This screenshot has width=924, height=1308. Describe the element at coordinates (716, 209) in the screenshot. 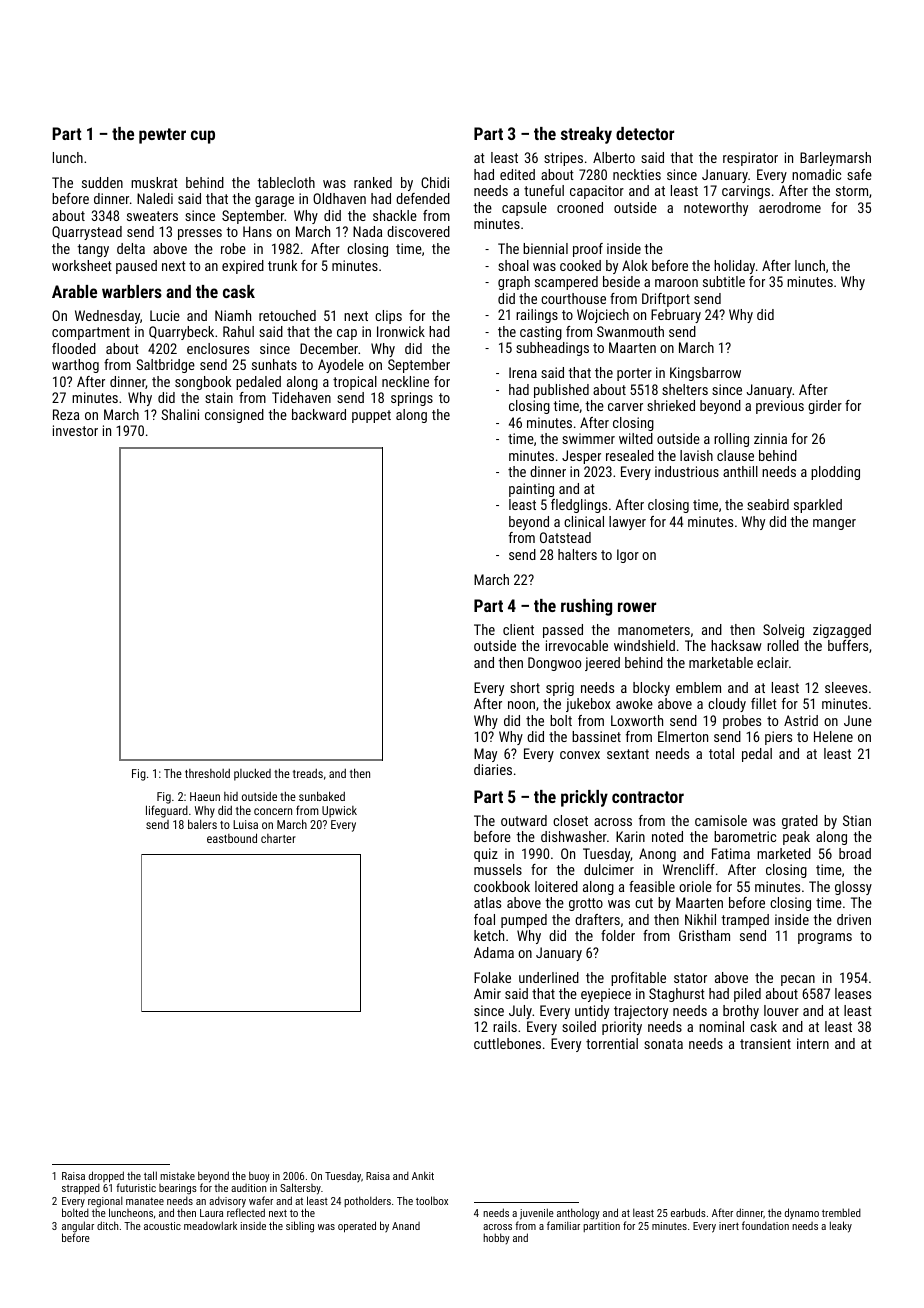

I see `noteworthy` at that location.
